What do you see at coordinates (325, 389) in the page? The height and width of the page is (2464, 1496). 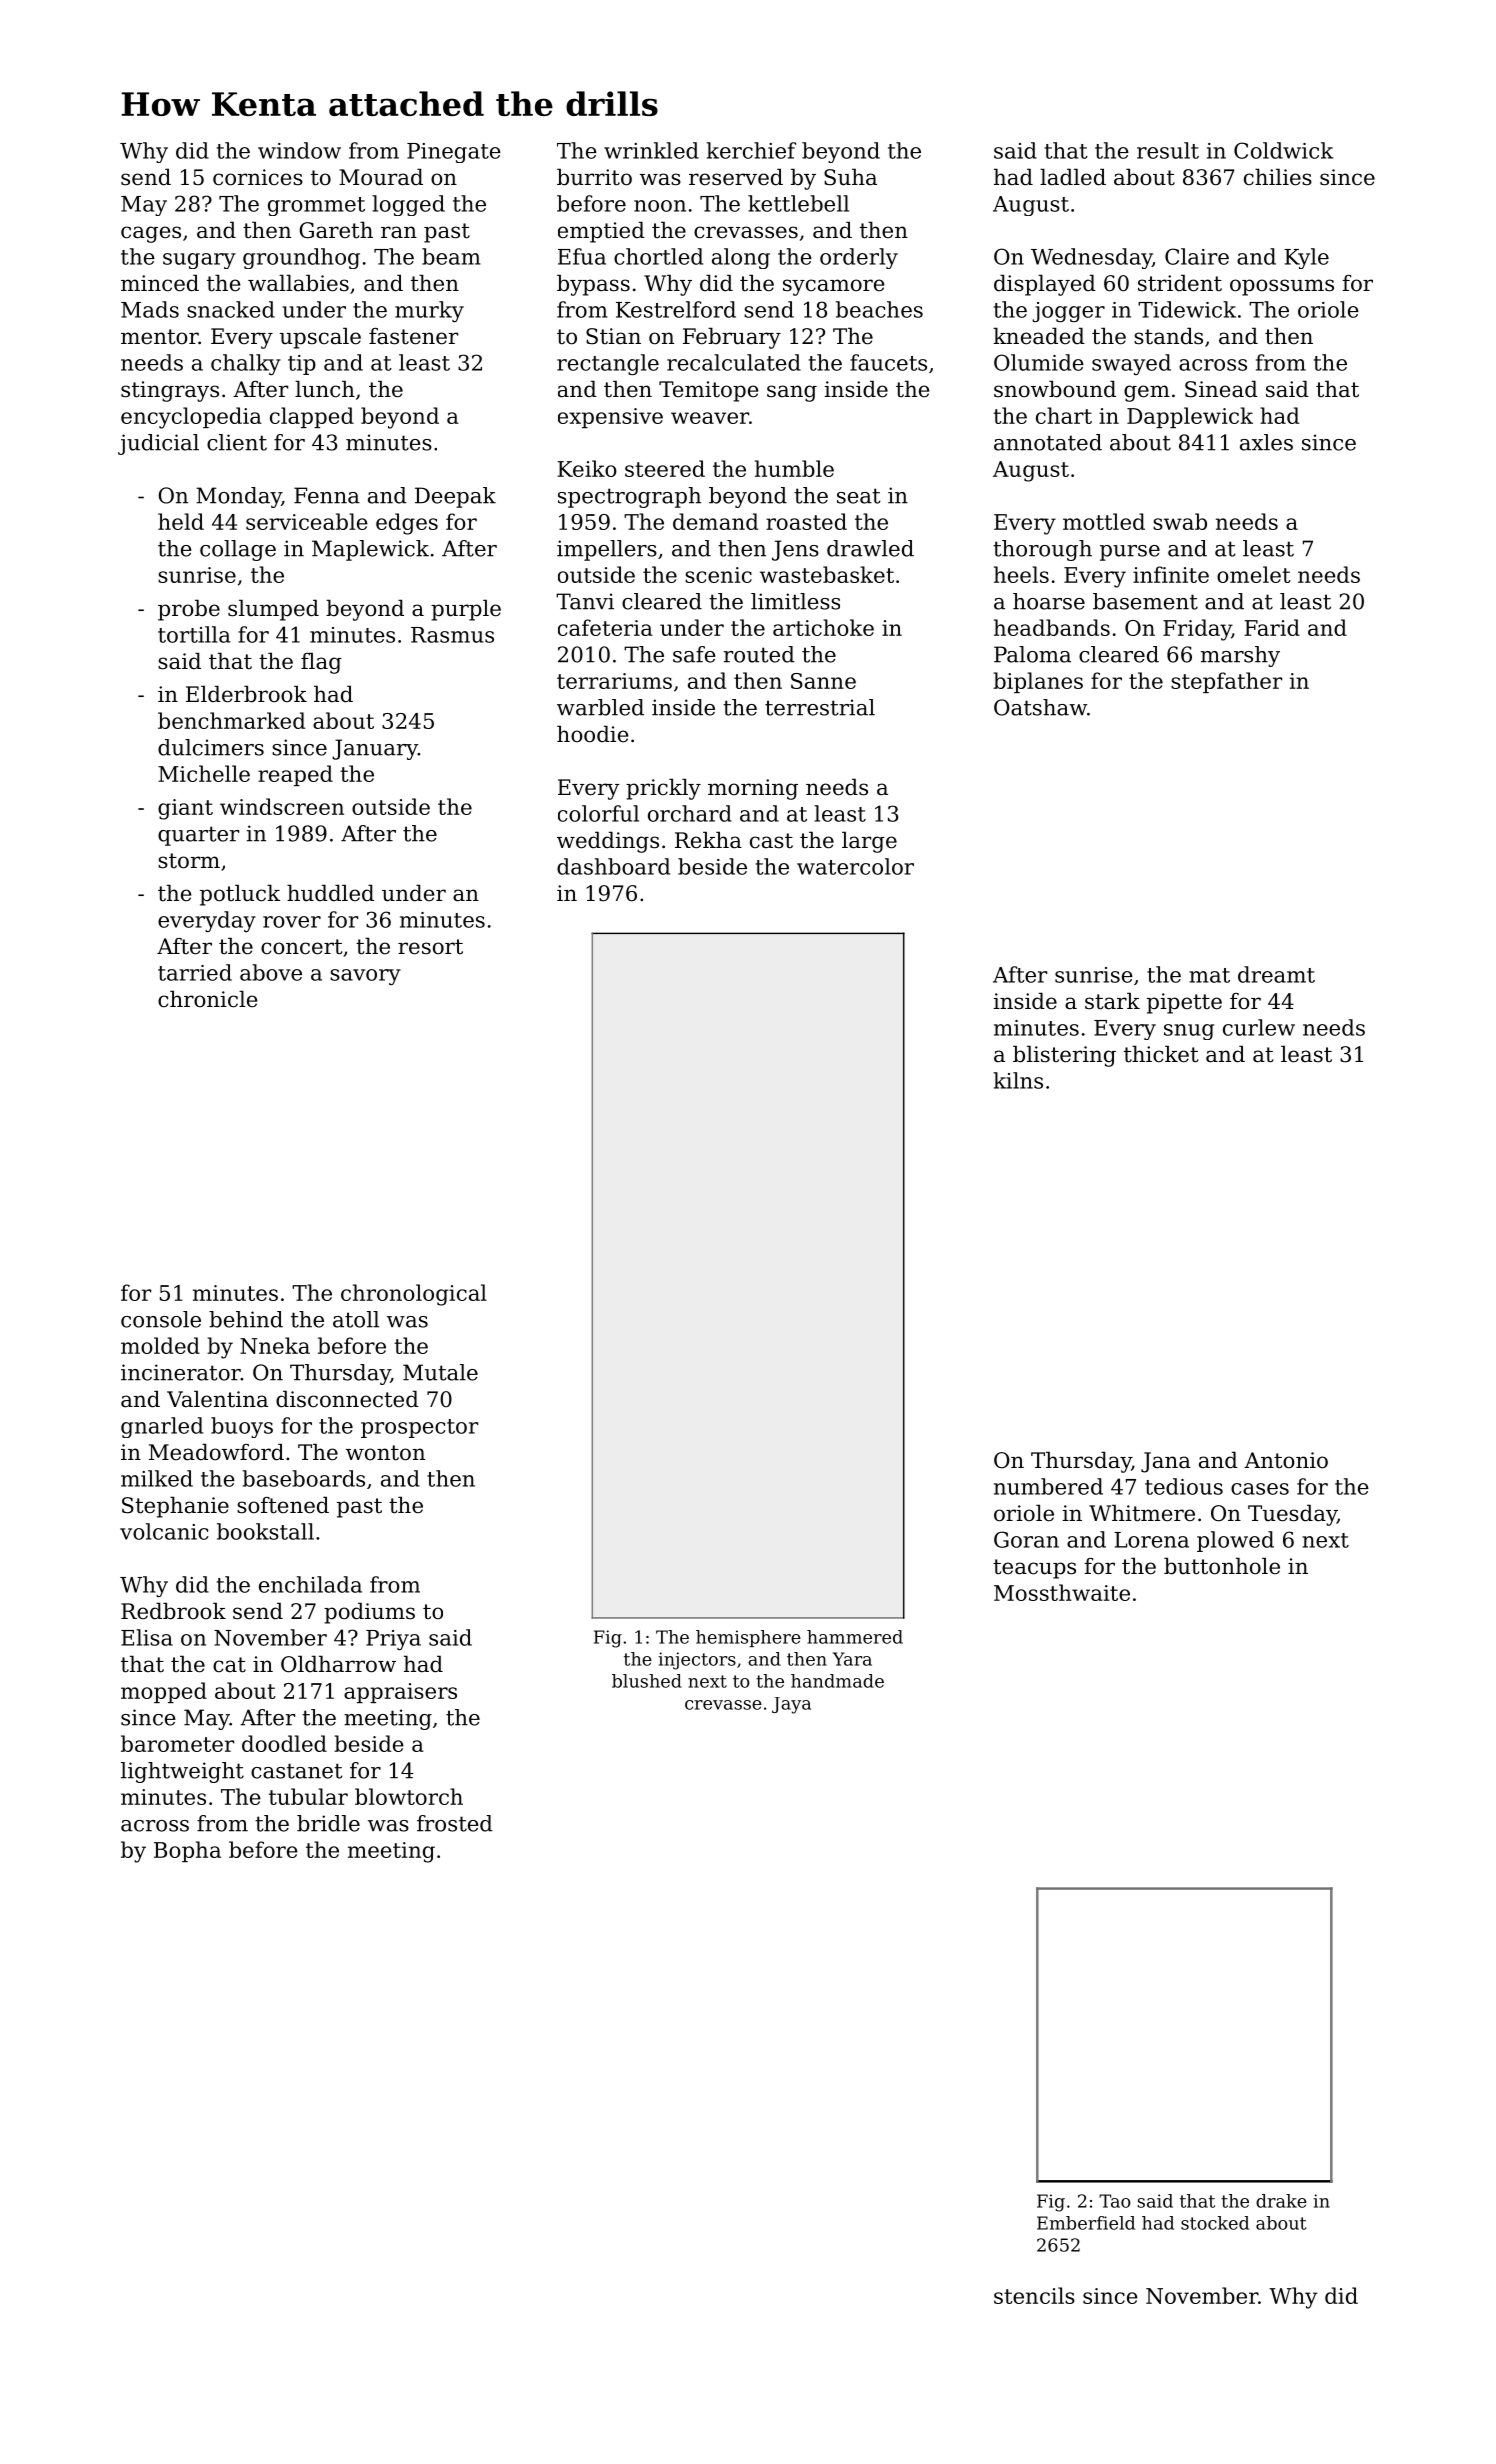 I see `lunch` at bounding box center [325, 389].
